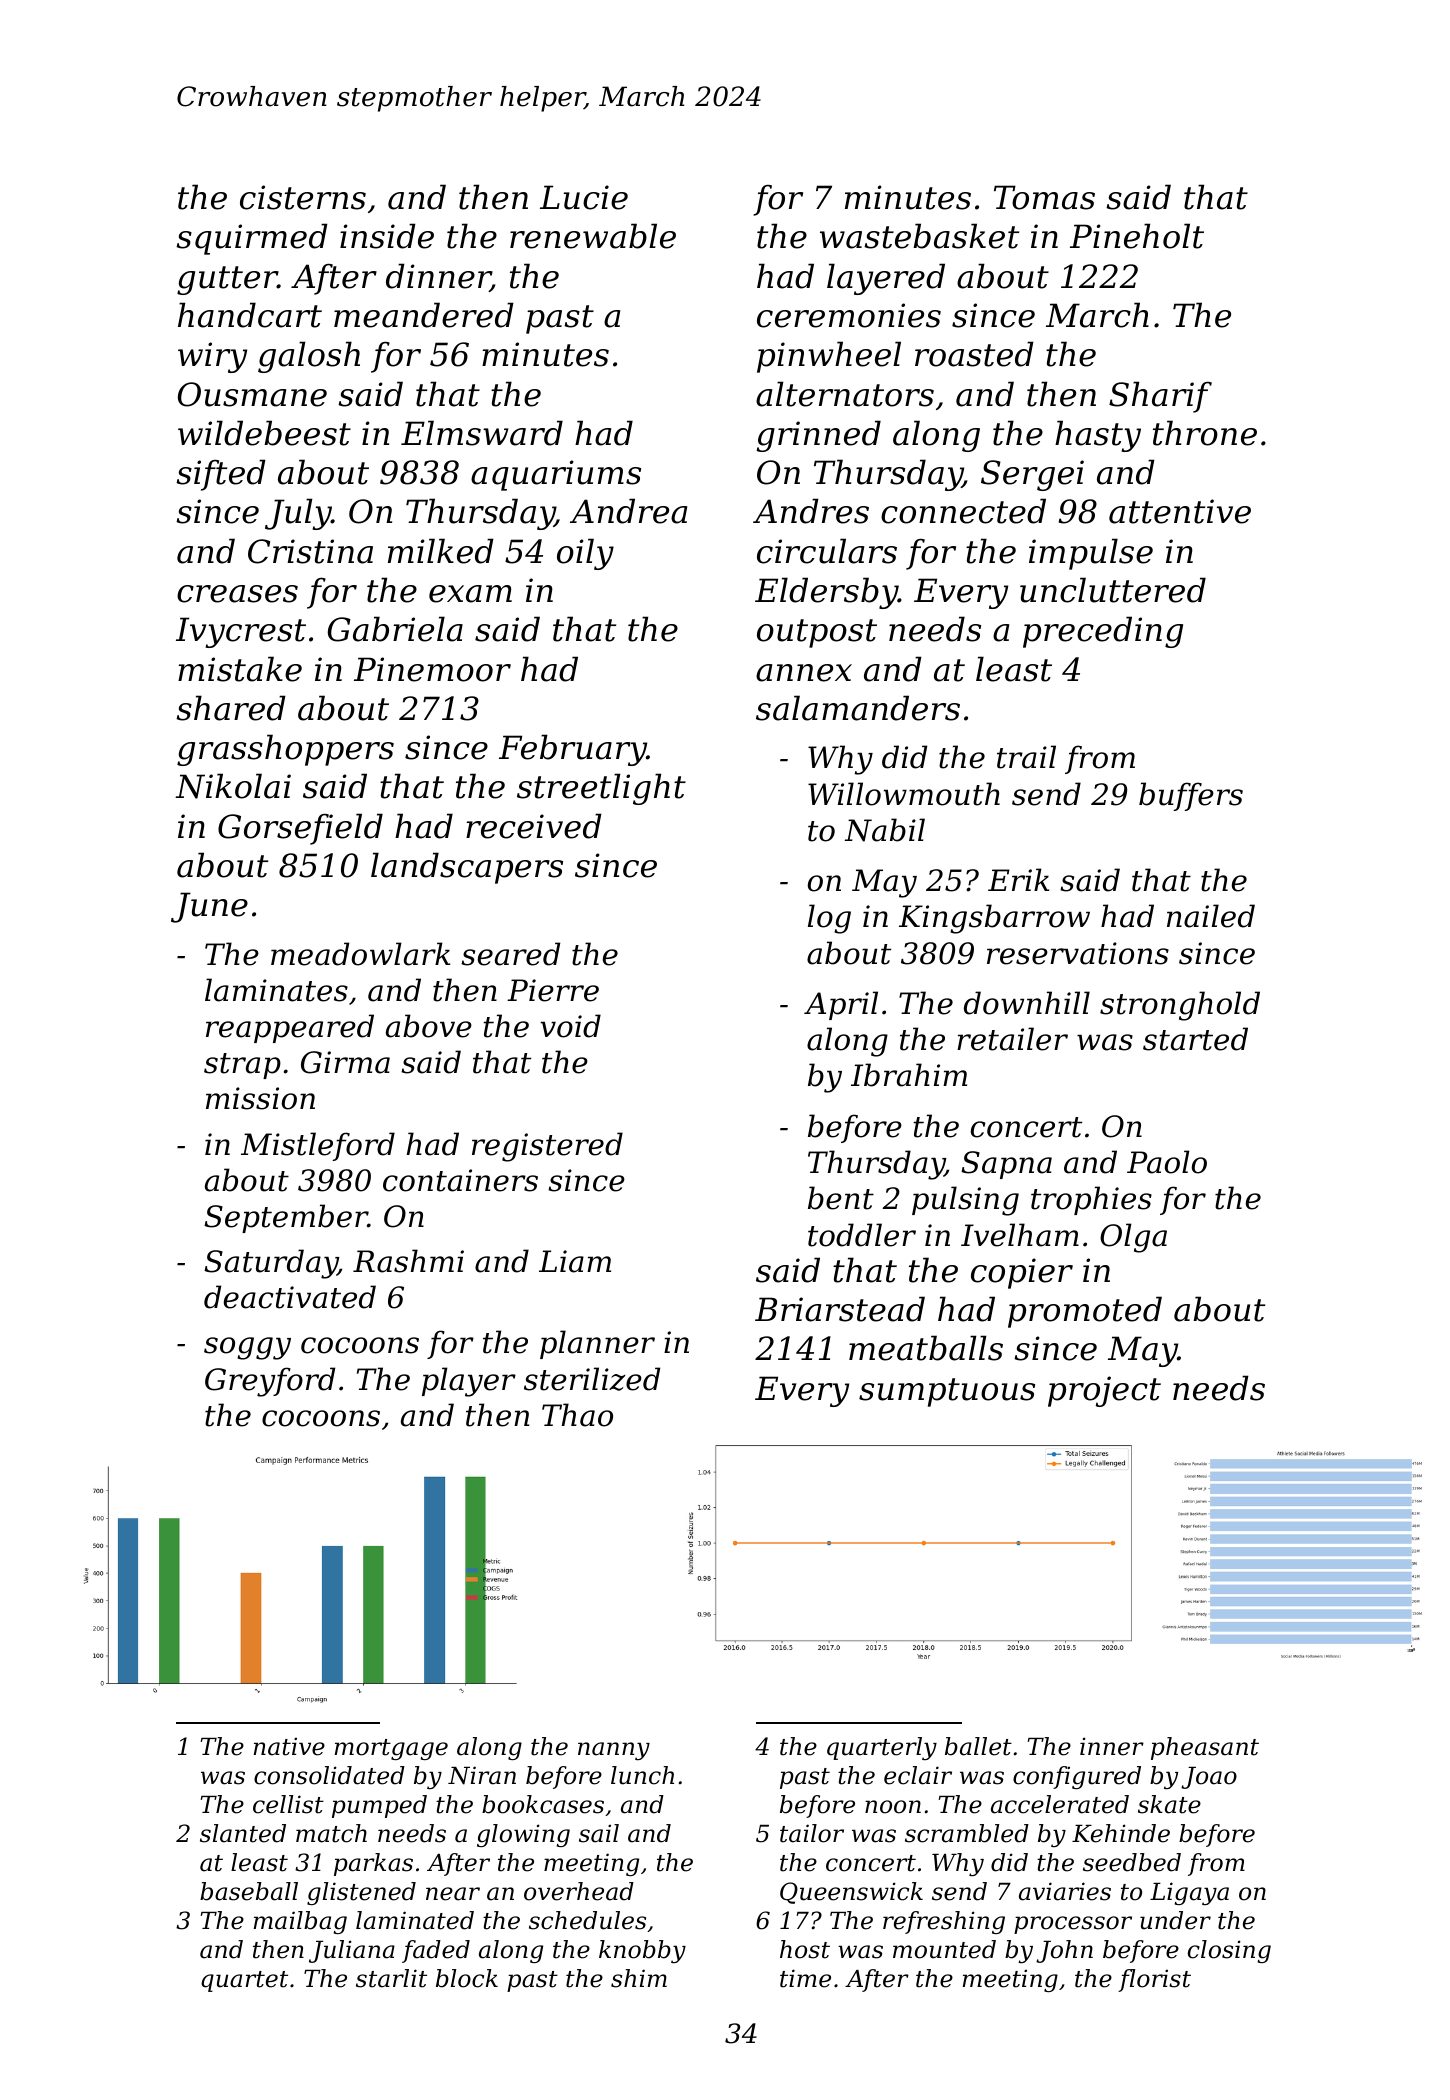 The height and width of the screenshot is (2100, 1450). Describe the element at coordinates (584, 197) in the screenshot. I see `Lucie` at that location.
